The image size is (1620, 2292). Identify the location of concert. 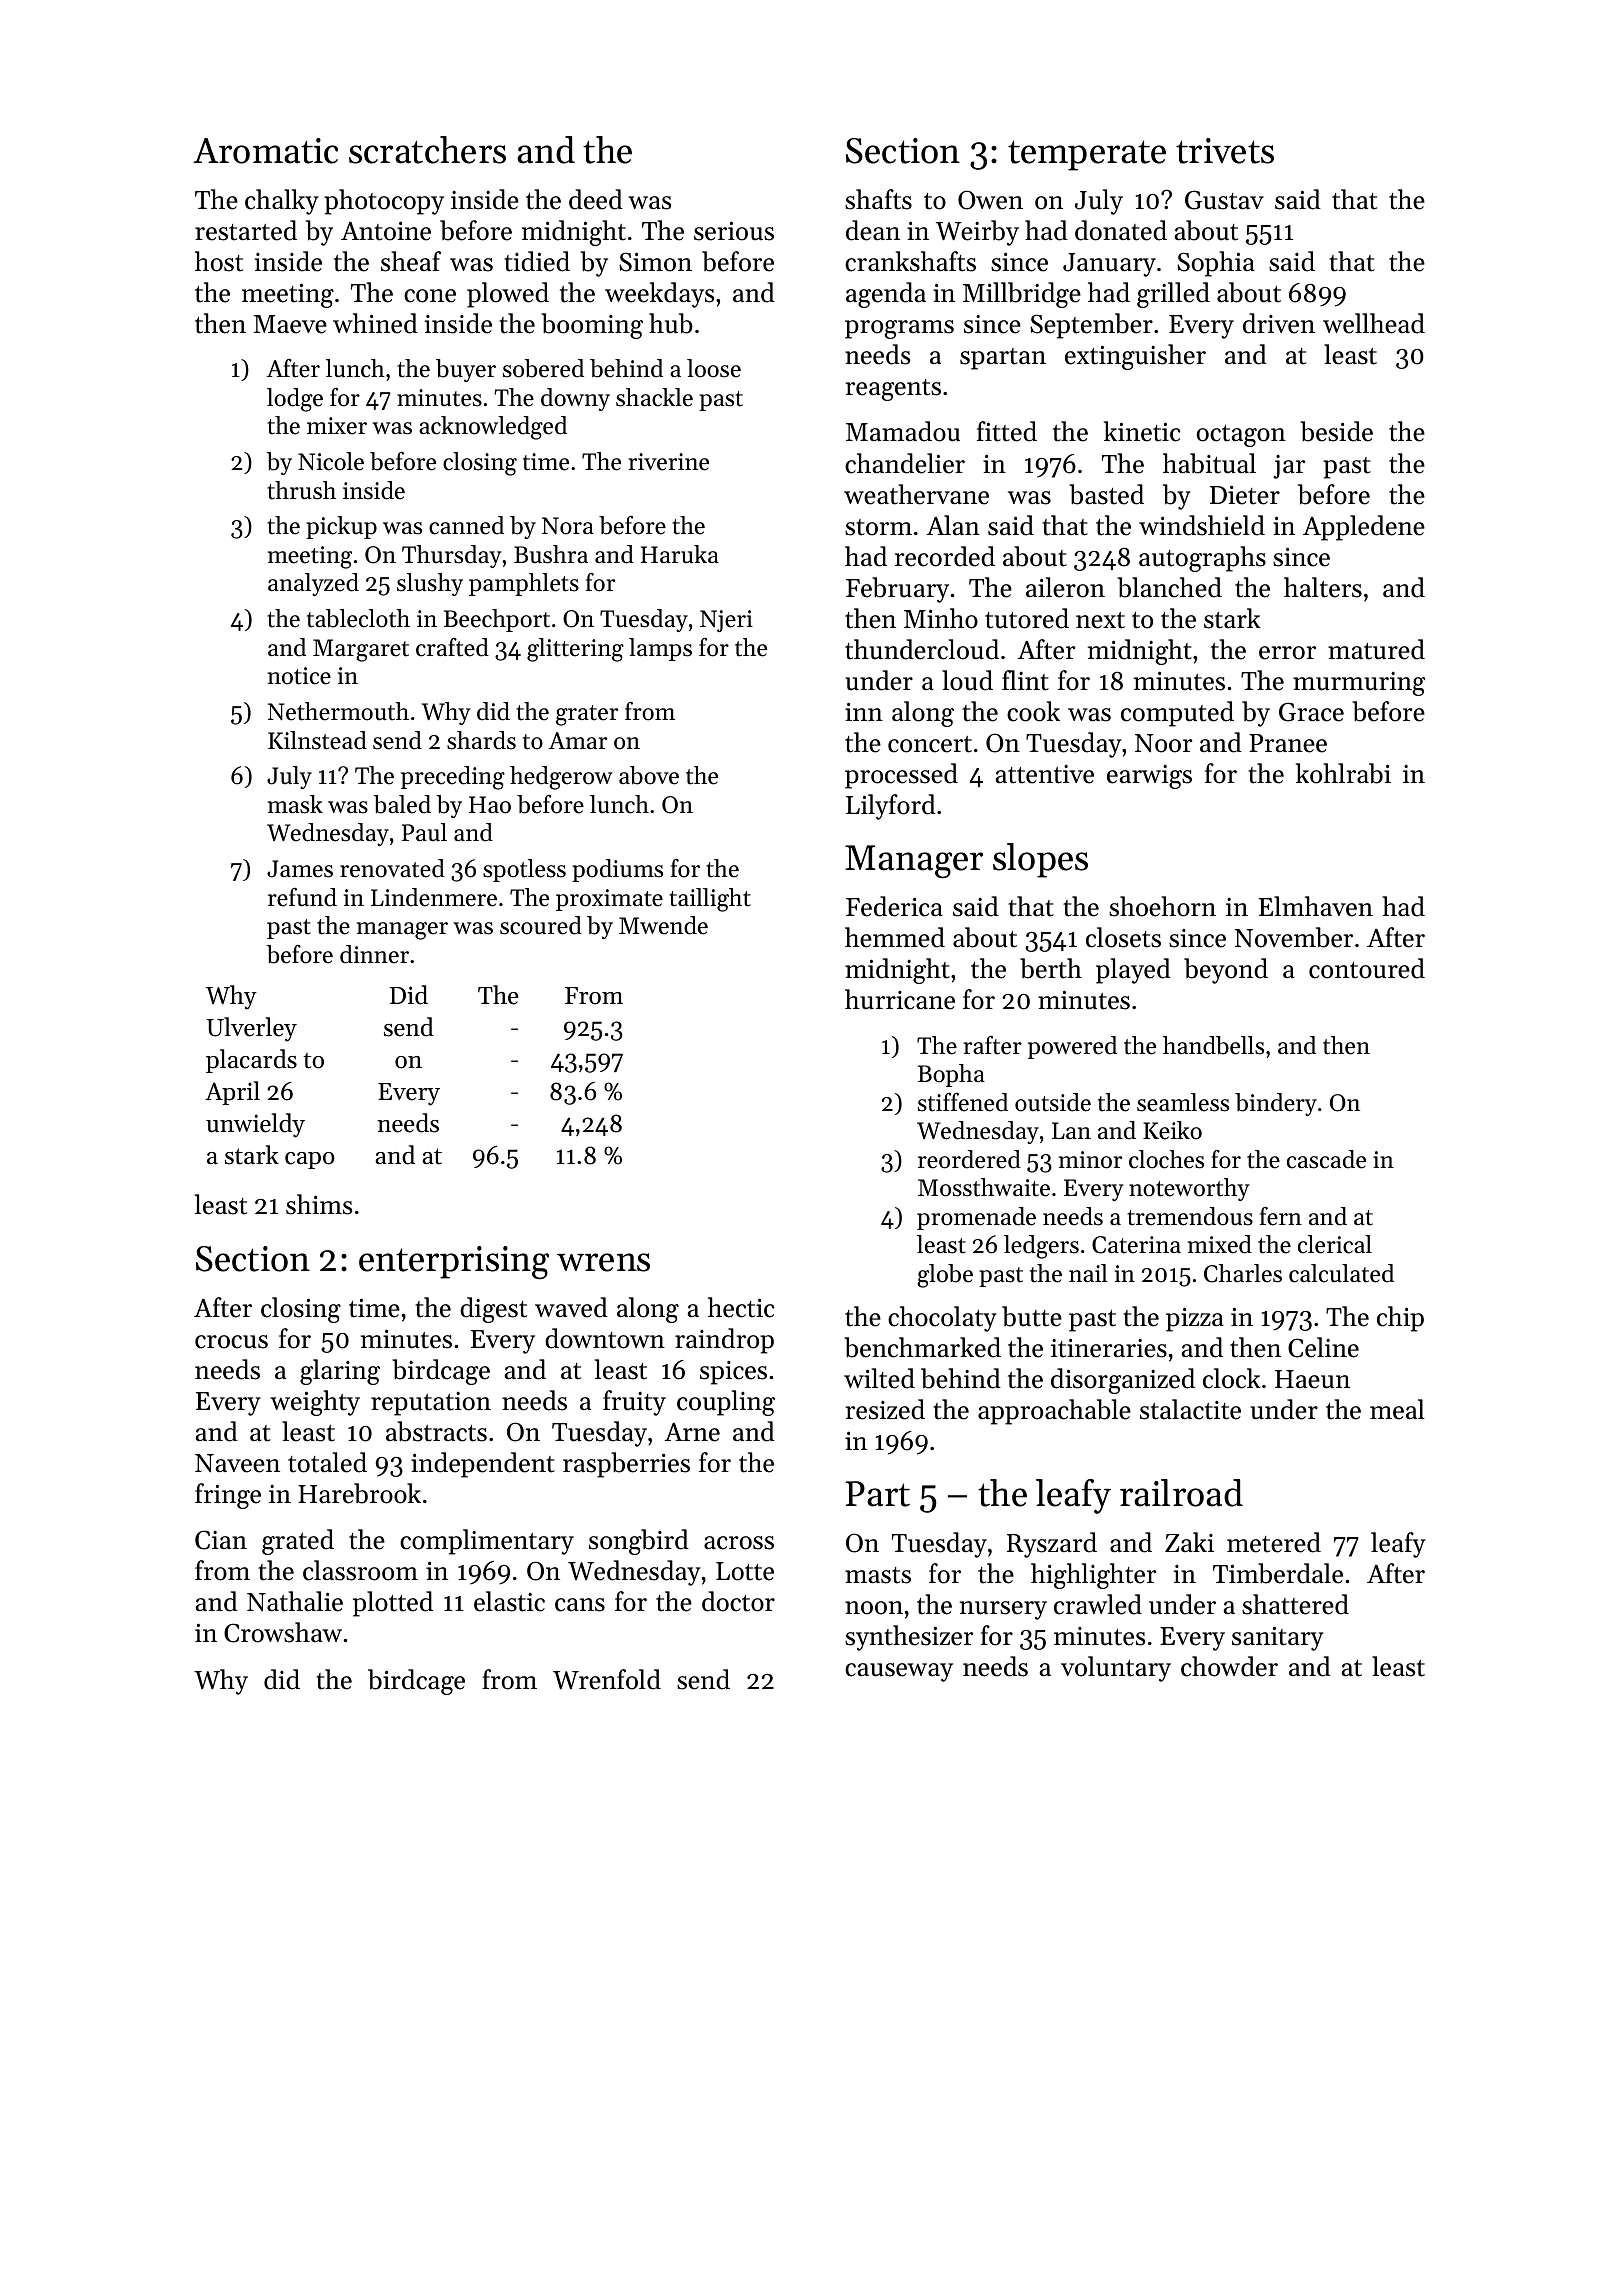
(930, 744).
